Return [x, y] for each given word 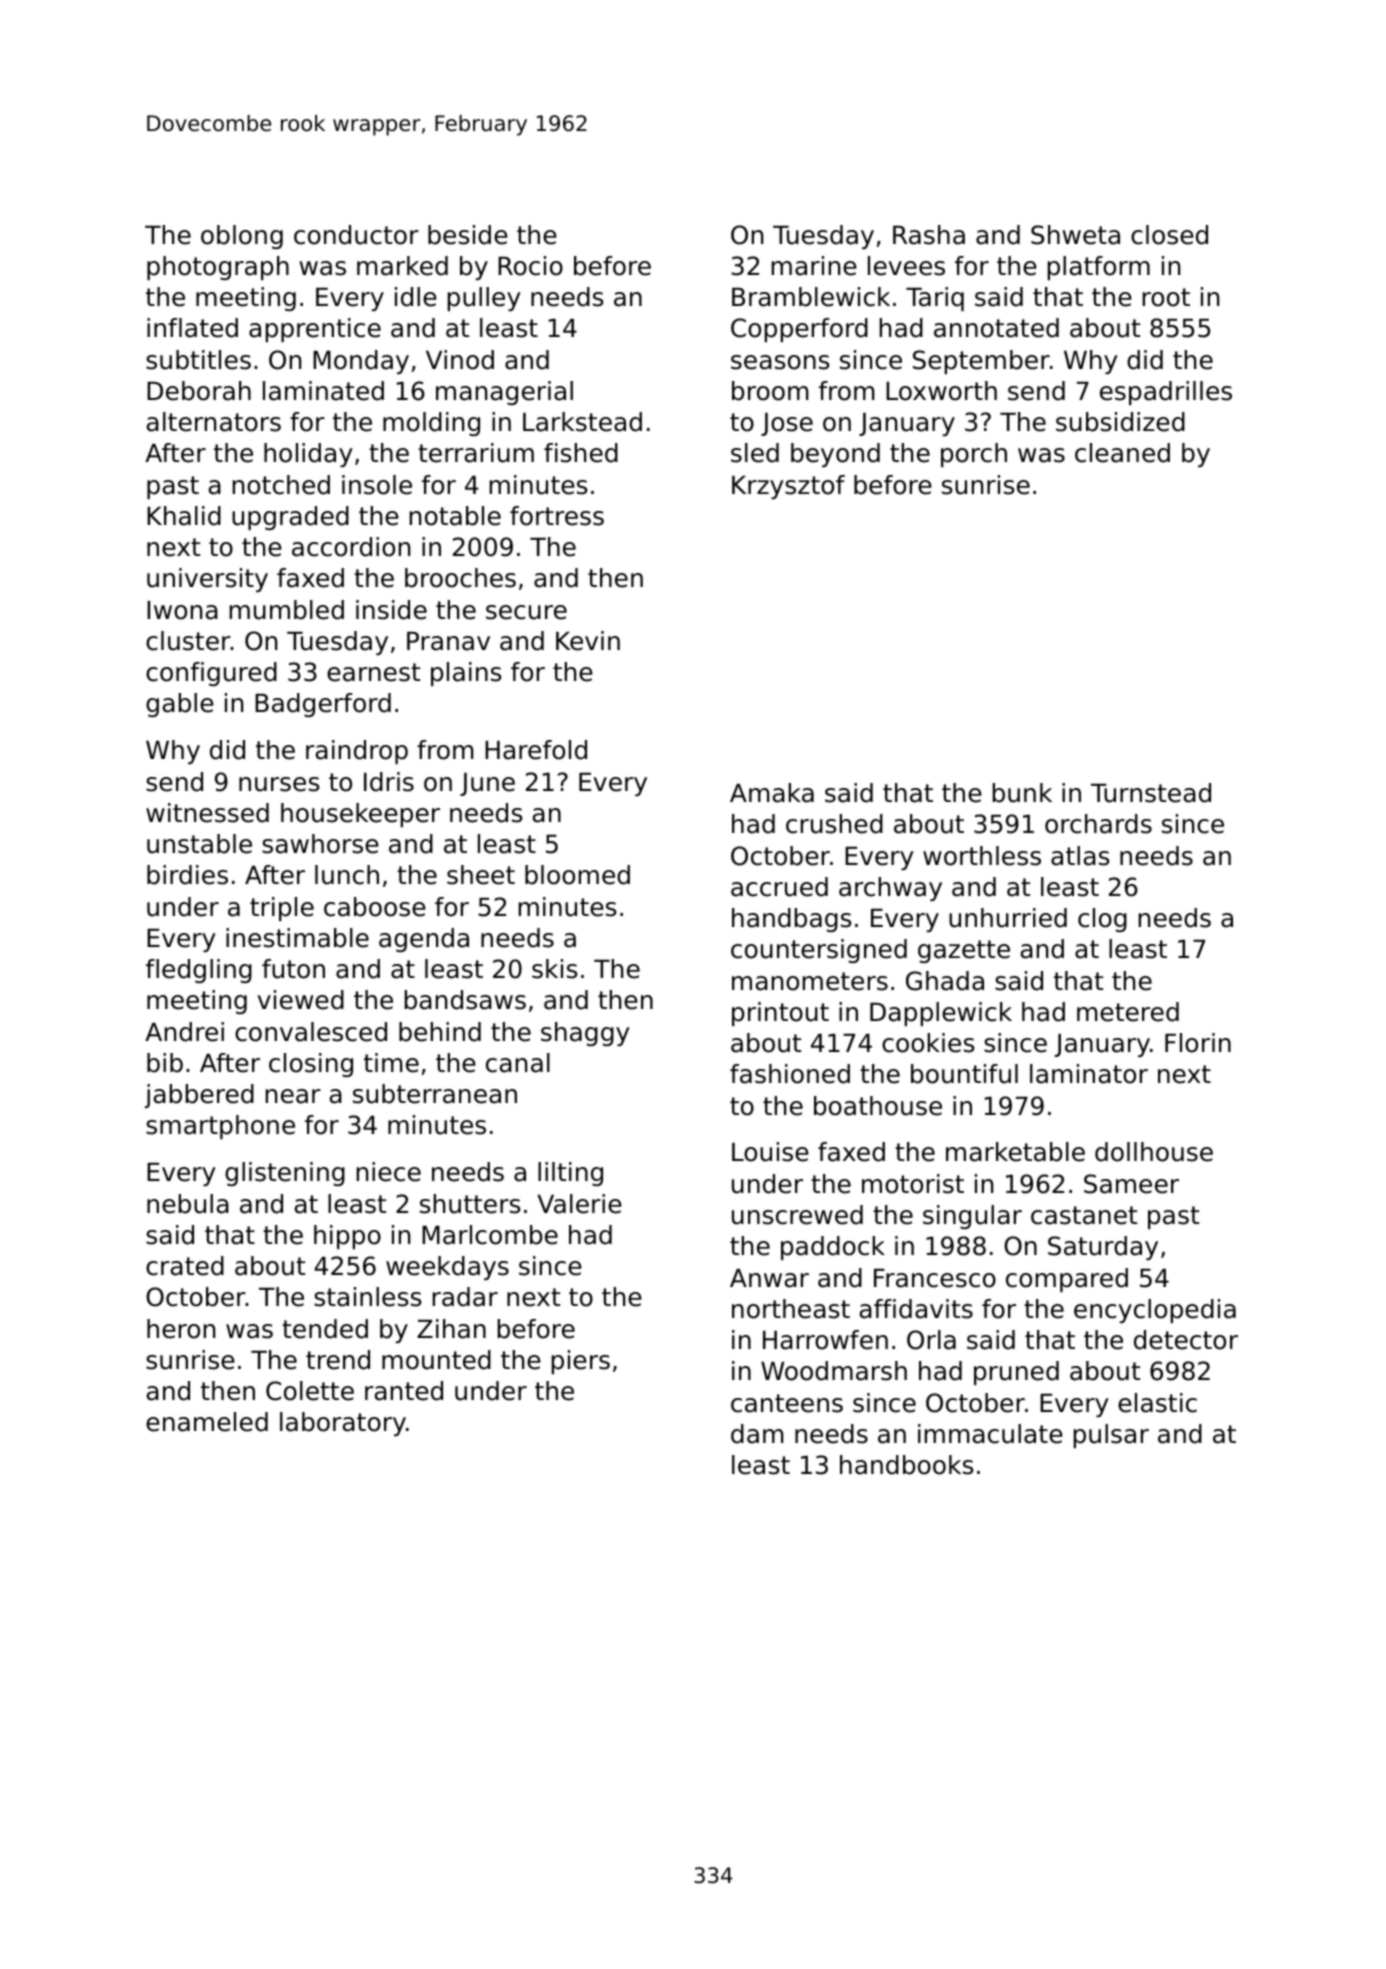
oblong [242, 237]
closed [1169, 235]
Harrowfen [825, 1340]
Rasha [929, 235]
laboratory [343, 1424]
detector [1186, 1340]
